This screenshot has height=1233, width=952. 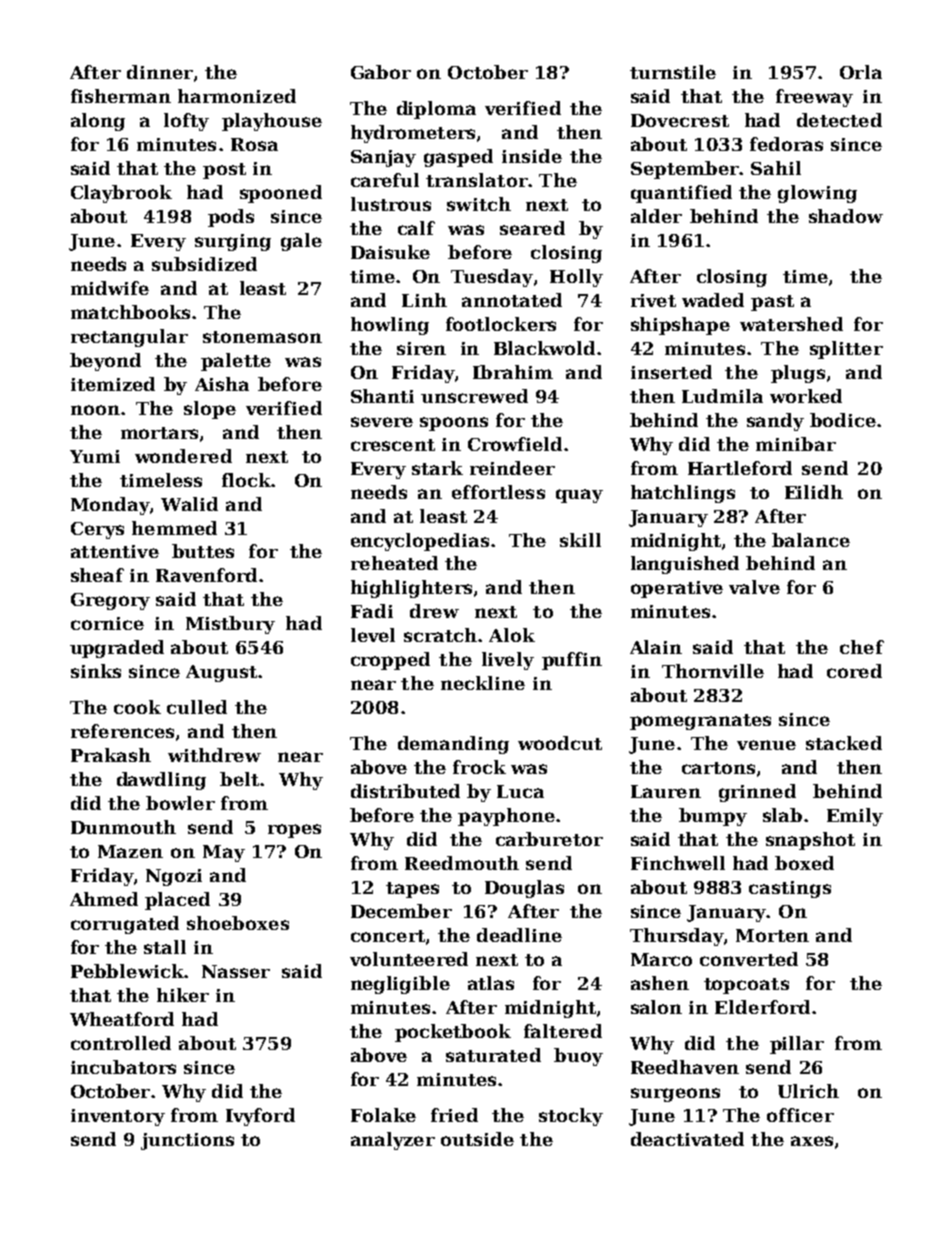 I want to click on worked, so click(x=806, y=396).
